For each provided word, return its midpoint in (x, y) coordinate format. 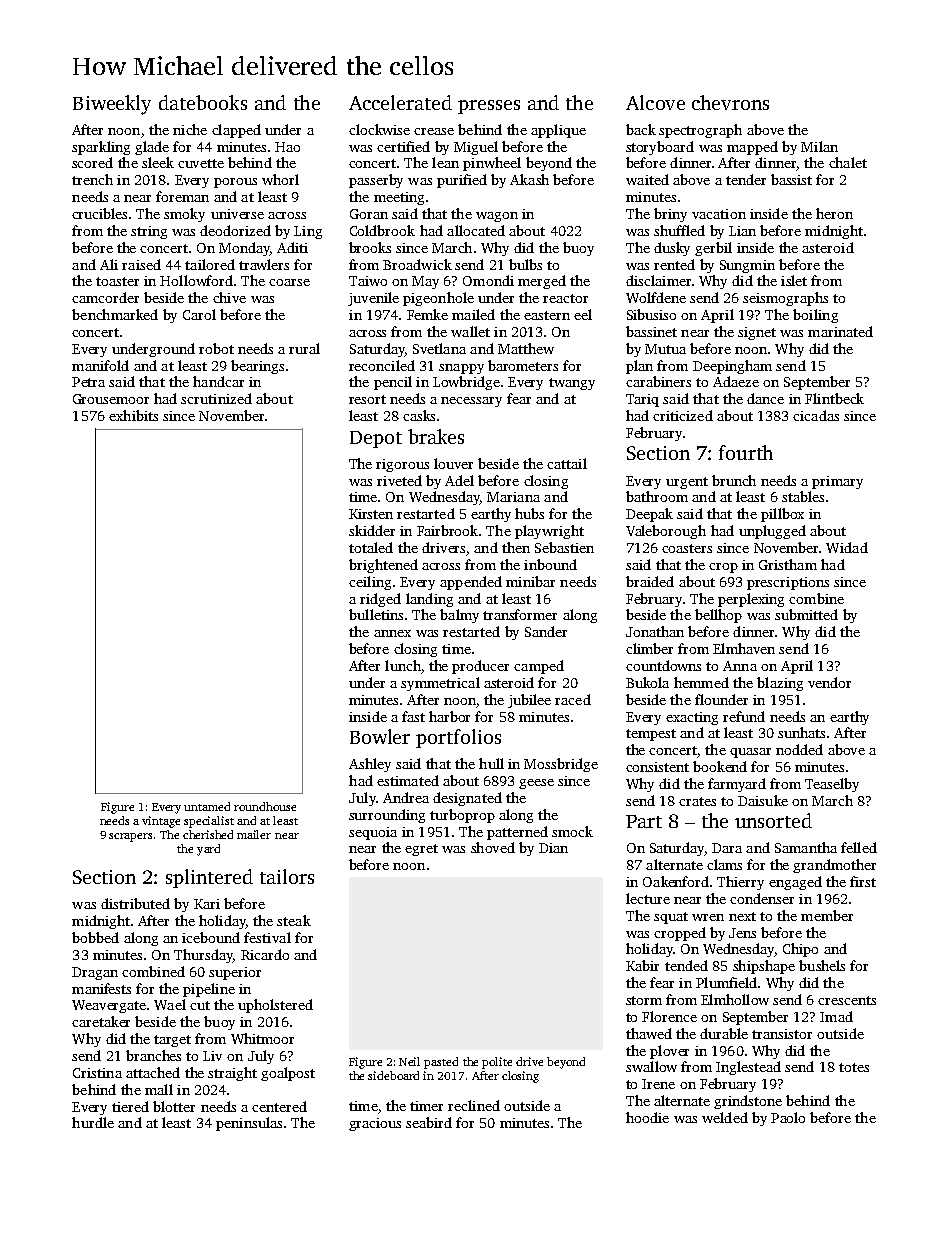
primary (837, 482)
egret (421, 850)
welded (725, 1117)
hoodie (647, 1117)
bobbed (95, 937)
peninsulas (249, 1124)
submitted (806, 614)
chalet (848, 162)
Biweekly (112, 105)
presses (489, 107)
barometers (523, 365)
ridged (380, 600)
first (863, 881)
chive (229, 297)
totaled (371, 547)
